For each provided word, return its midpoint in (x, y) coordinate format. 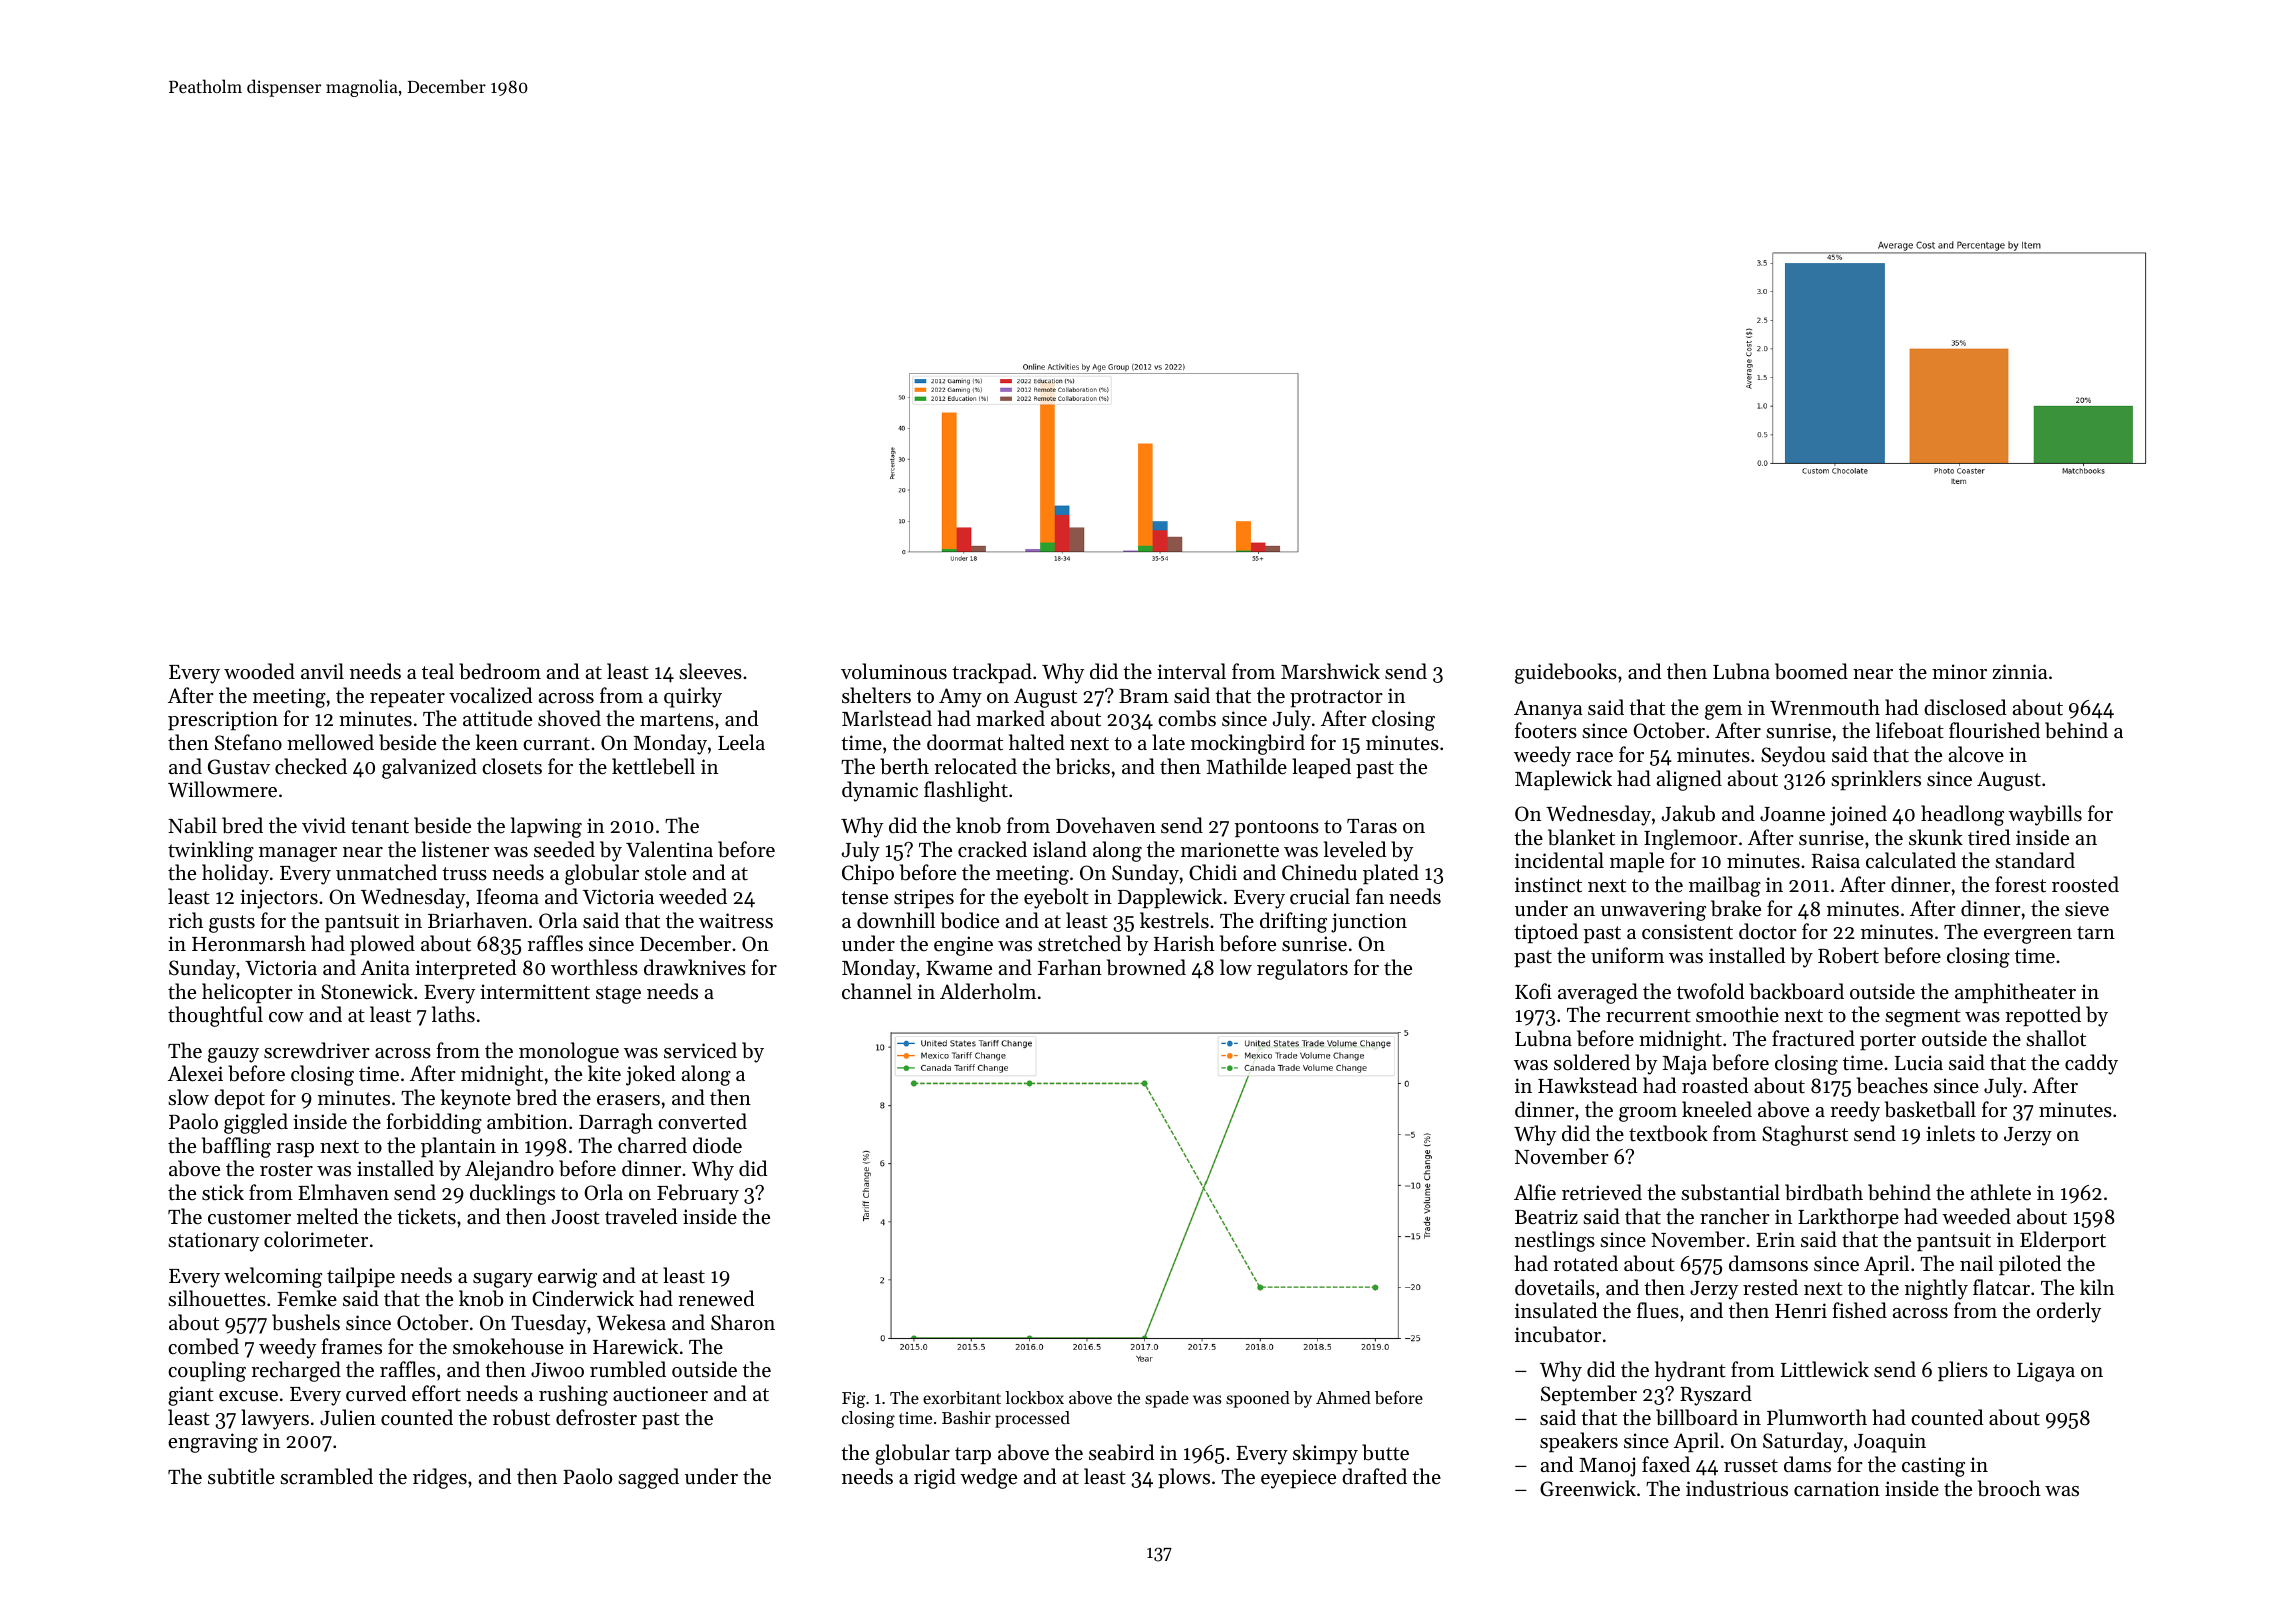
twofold (1710, 991)
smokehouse (508, 1346)
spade (1167, 1399)
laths (453, 1014)
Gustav (239, 767)
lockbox (1034, 1397)
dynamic (880, 791)
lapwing (546, 827)
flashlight (966, 791)
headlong (1962, 815)
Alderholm (988, 991)
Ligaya (2046, 1372)
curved (376, 1393)
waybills (2045, 815)
